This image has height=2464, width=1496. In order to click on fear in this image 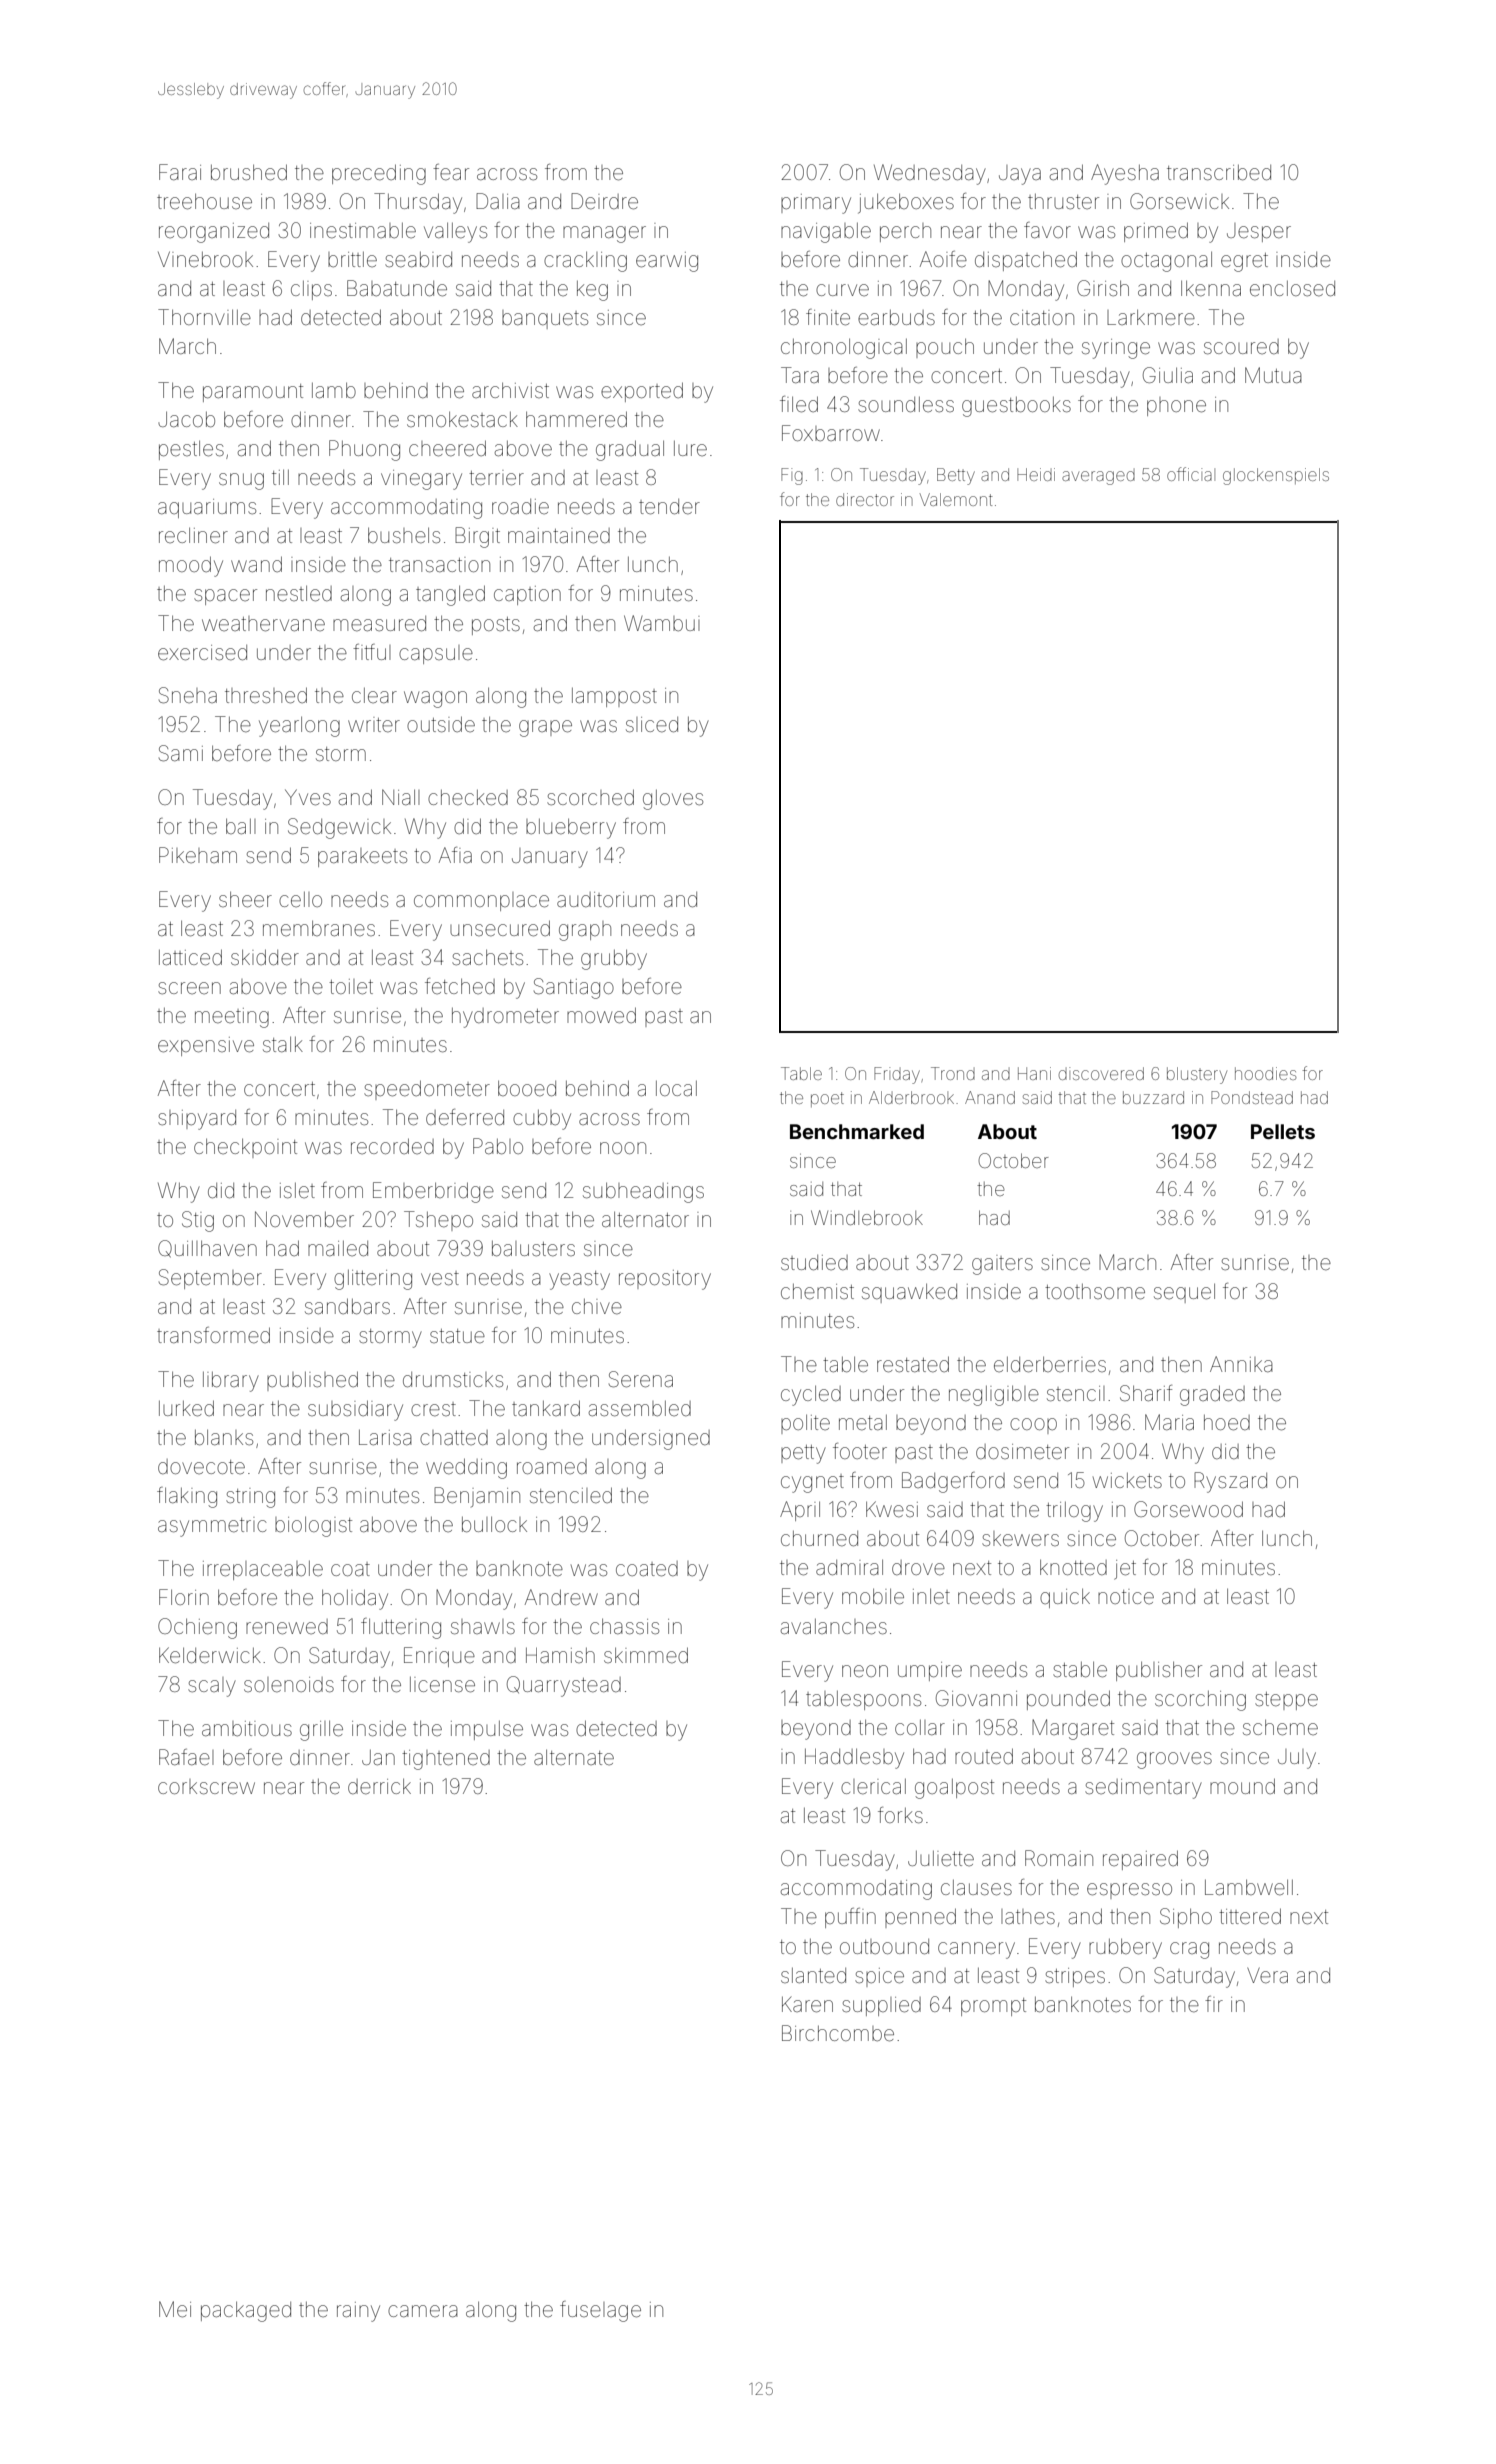, I will do `click(451, 172)`.
